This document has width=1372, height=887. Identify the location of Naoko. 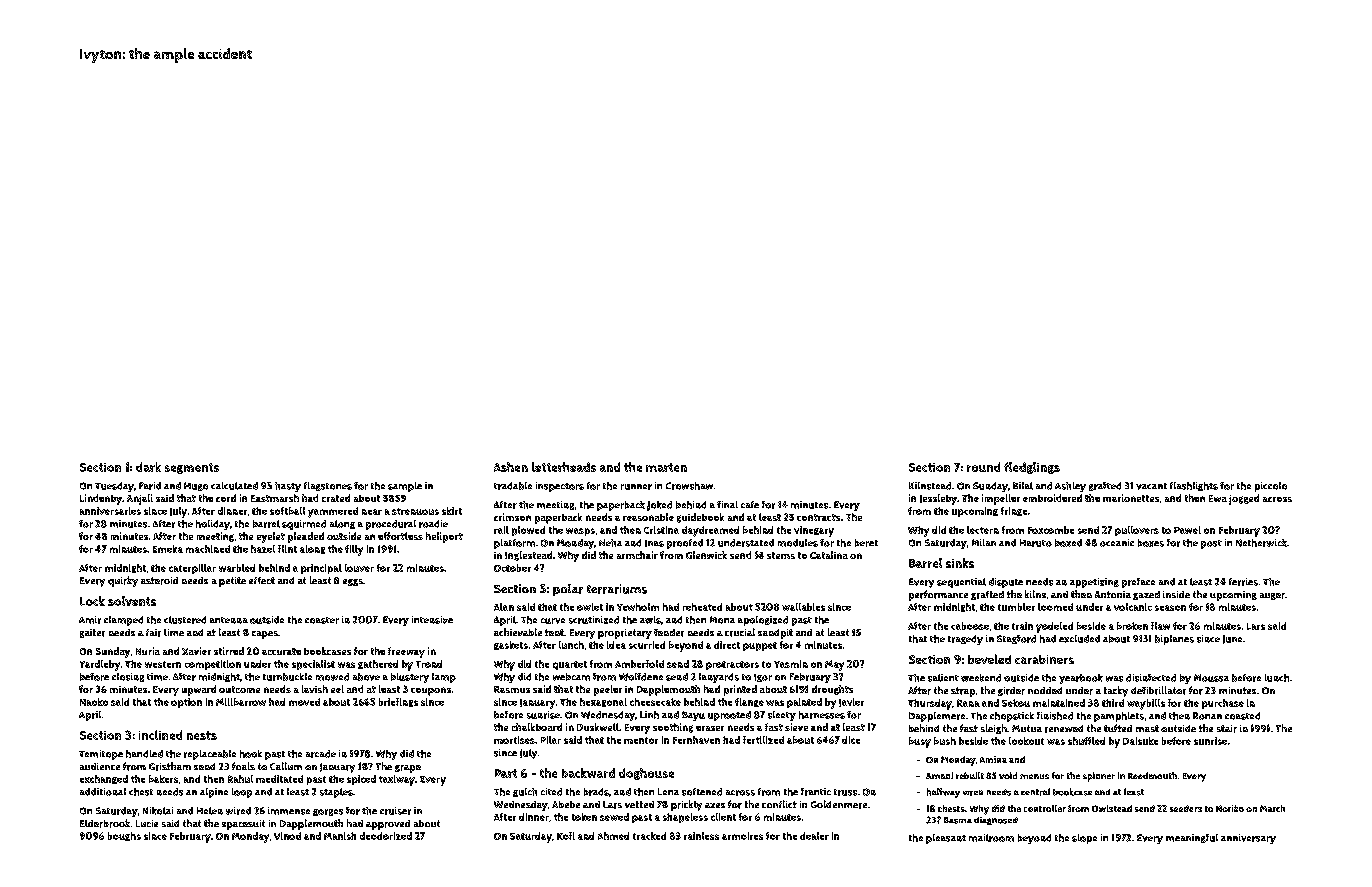
(94, 702).
